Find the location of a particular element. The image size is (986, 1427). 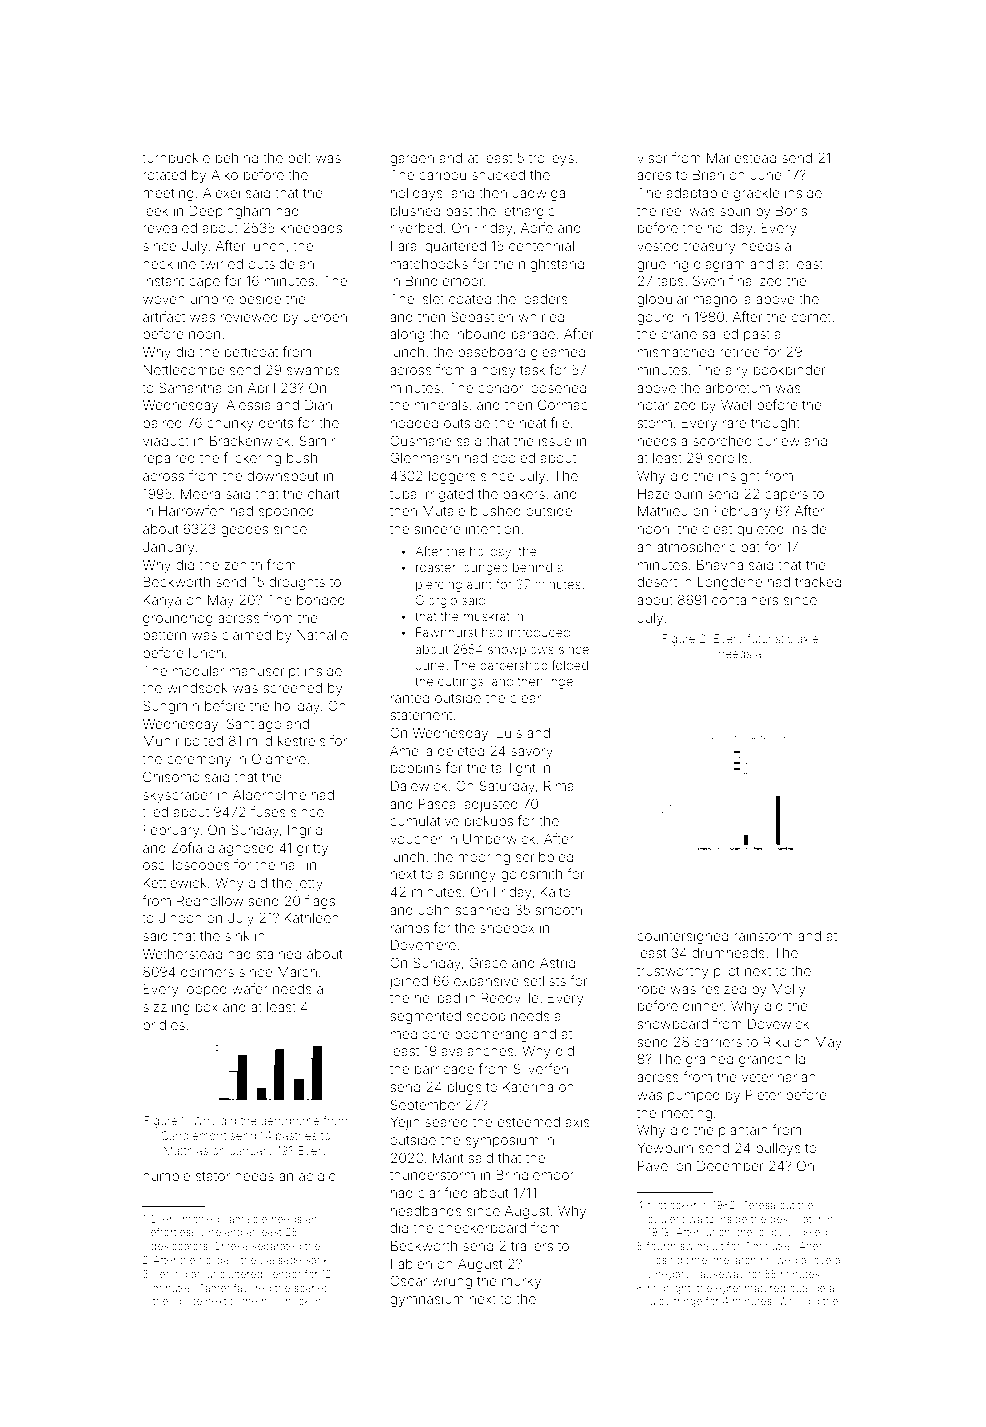

trolleys is located at coordinates (551, 159).
